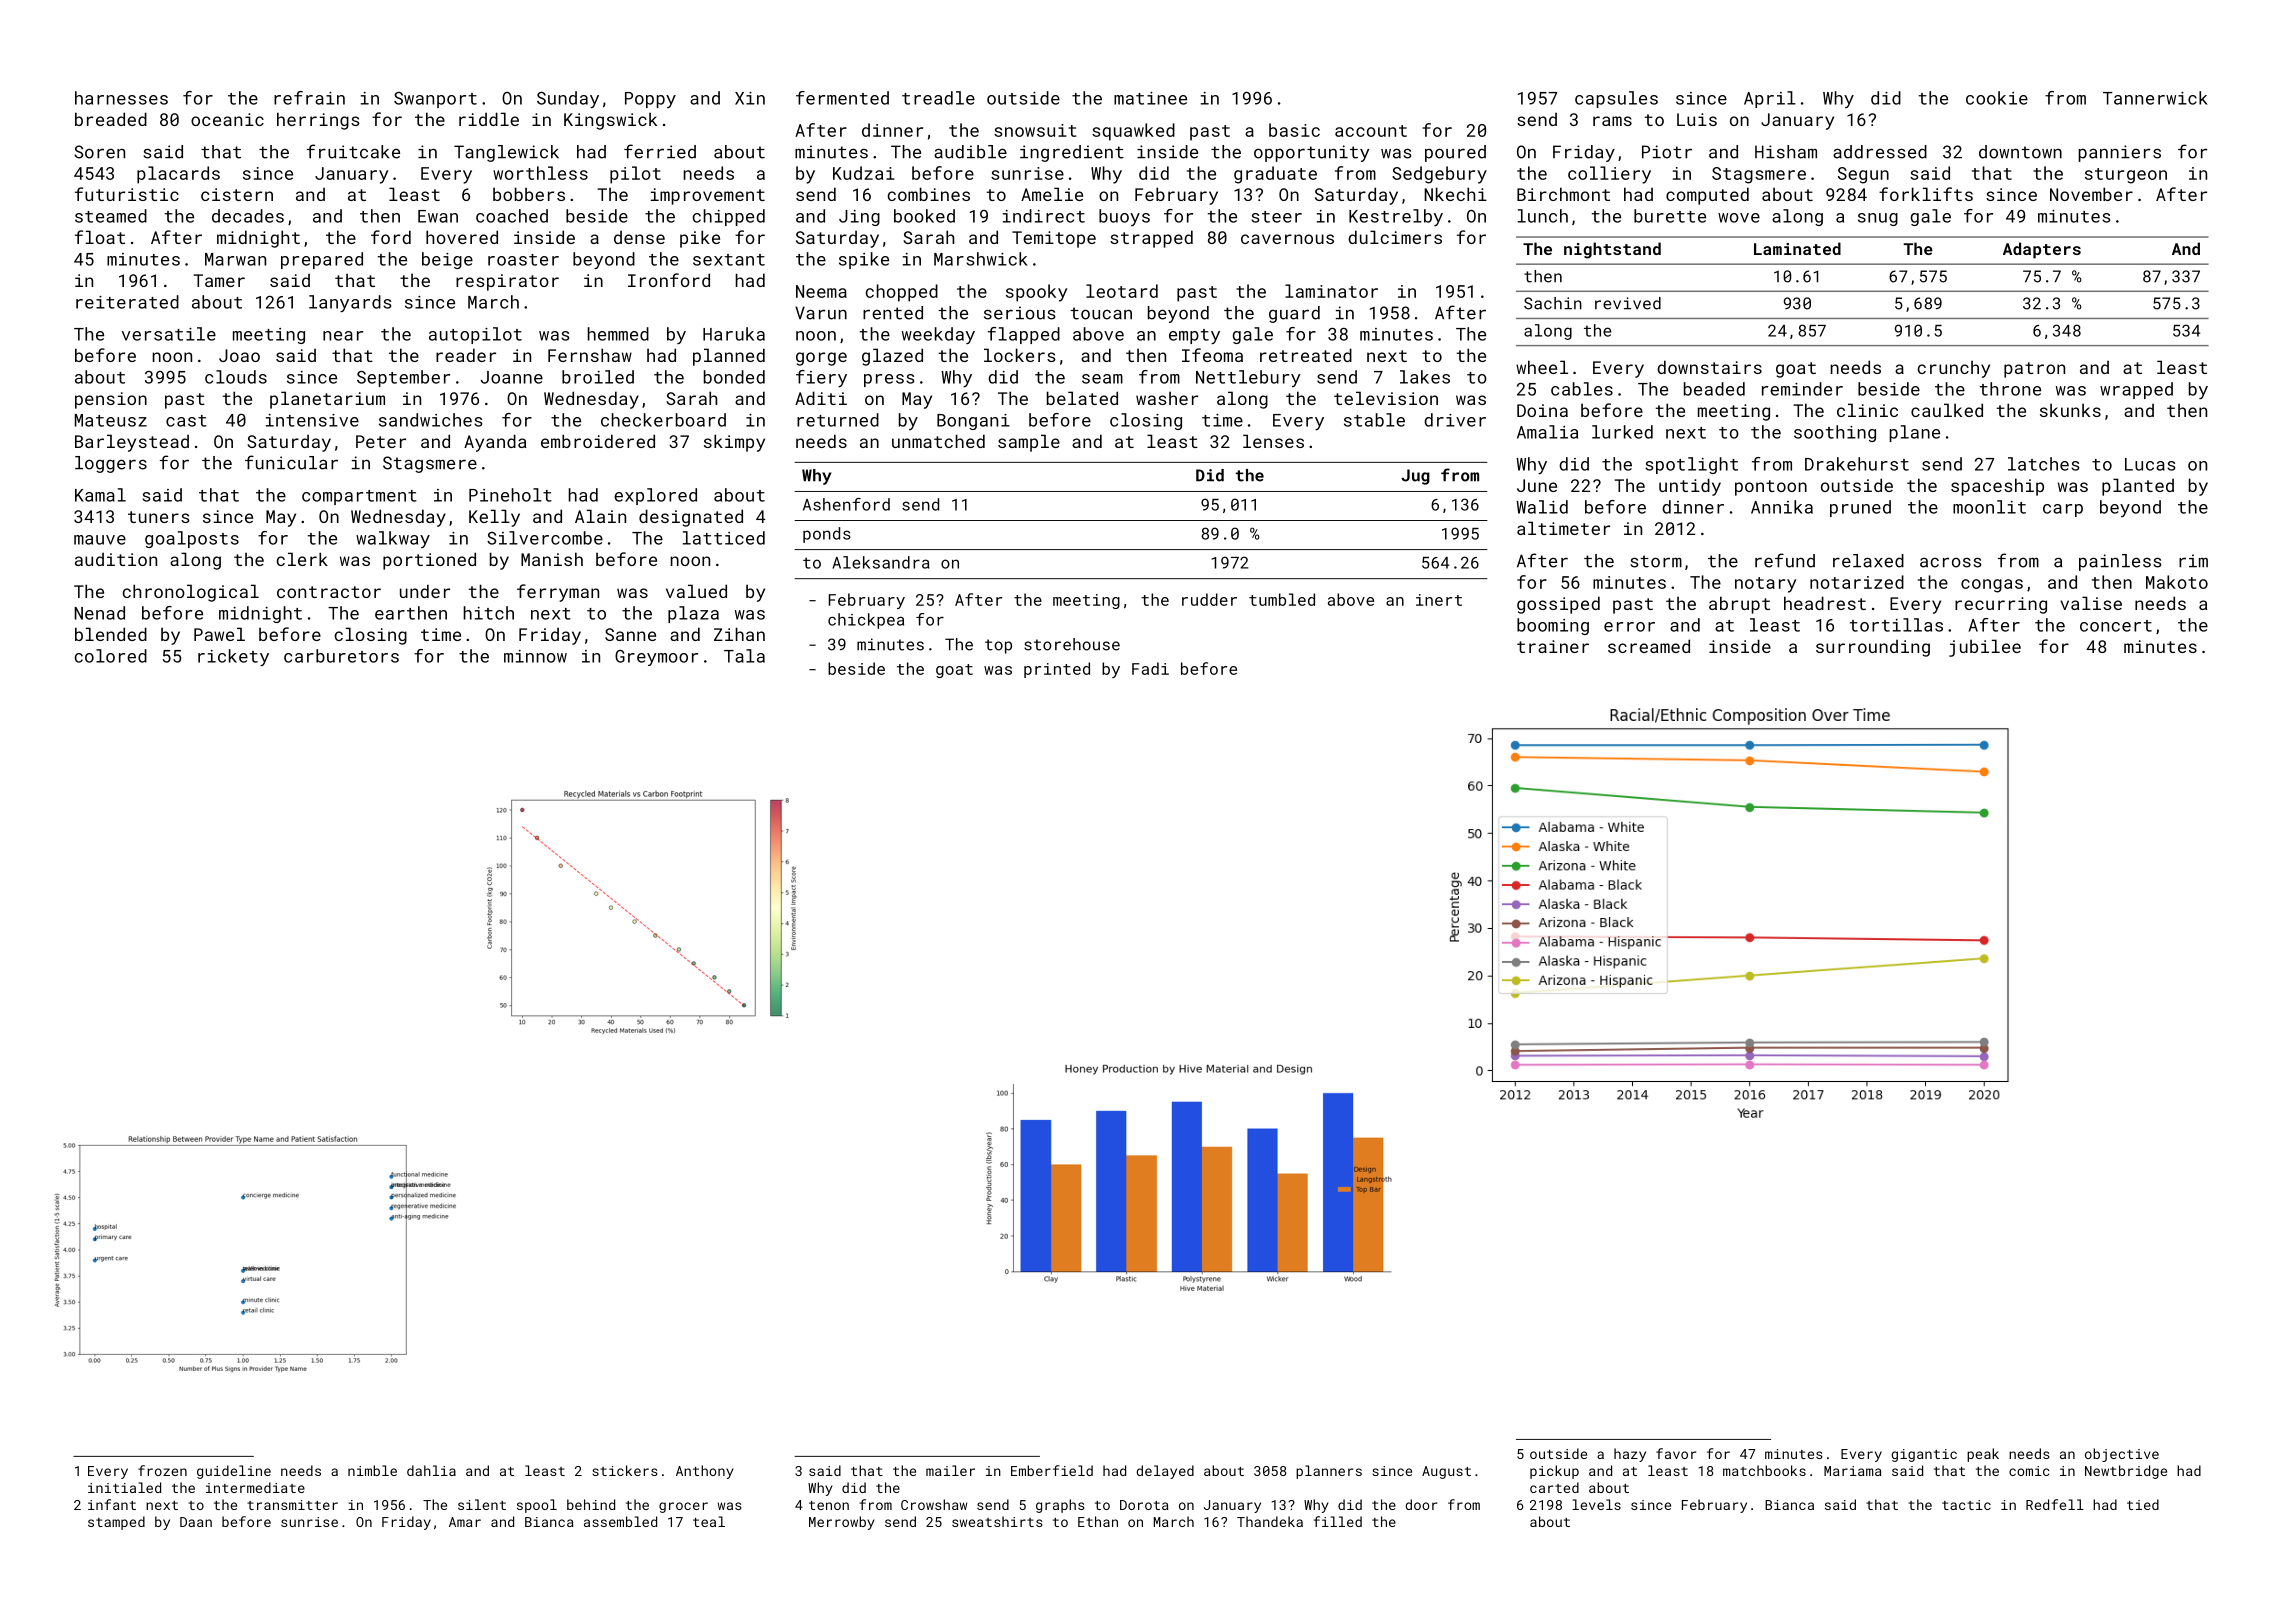  Describe the element at coordinates (1764, 1470) in the screenshot. I see `matchbooks` at that location.
